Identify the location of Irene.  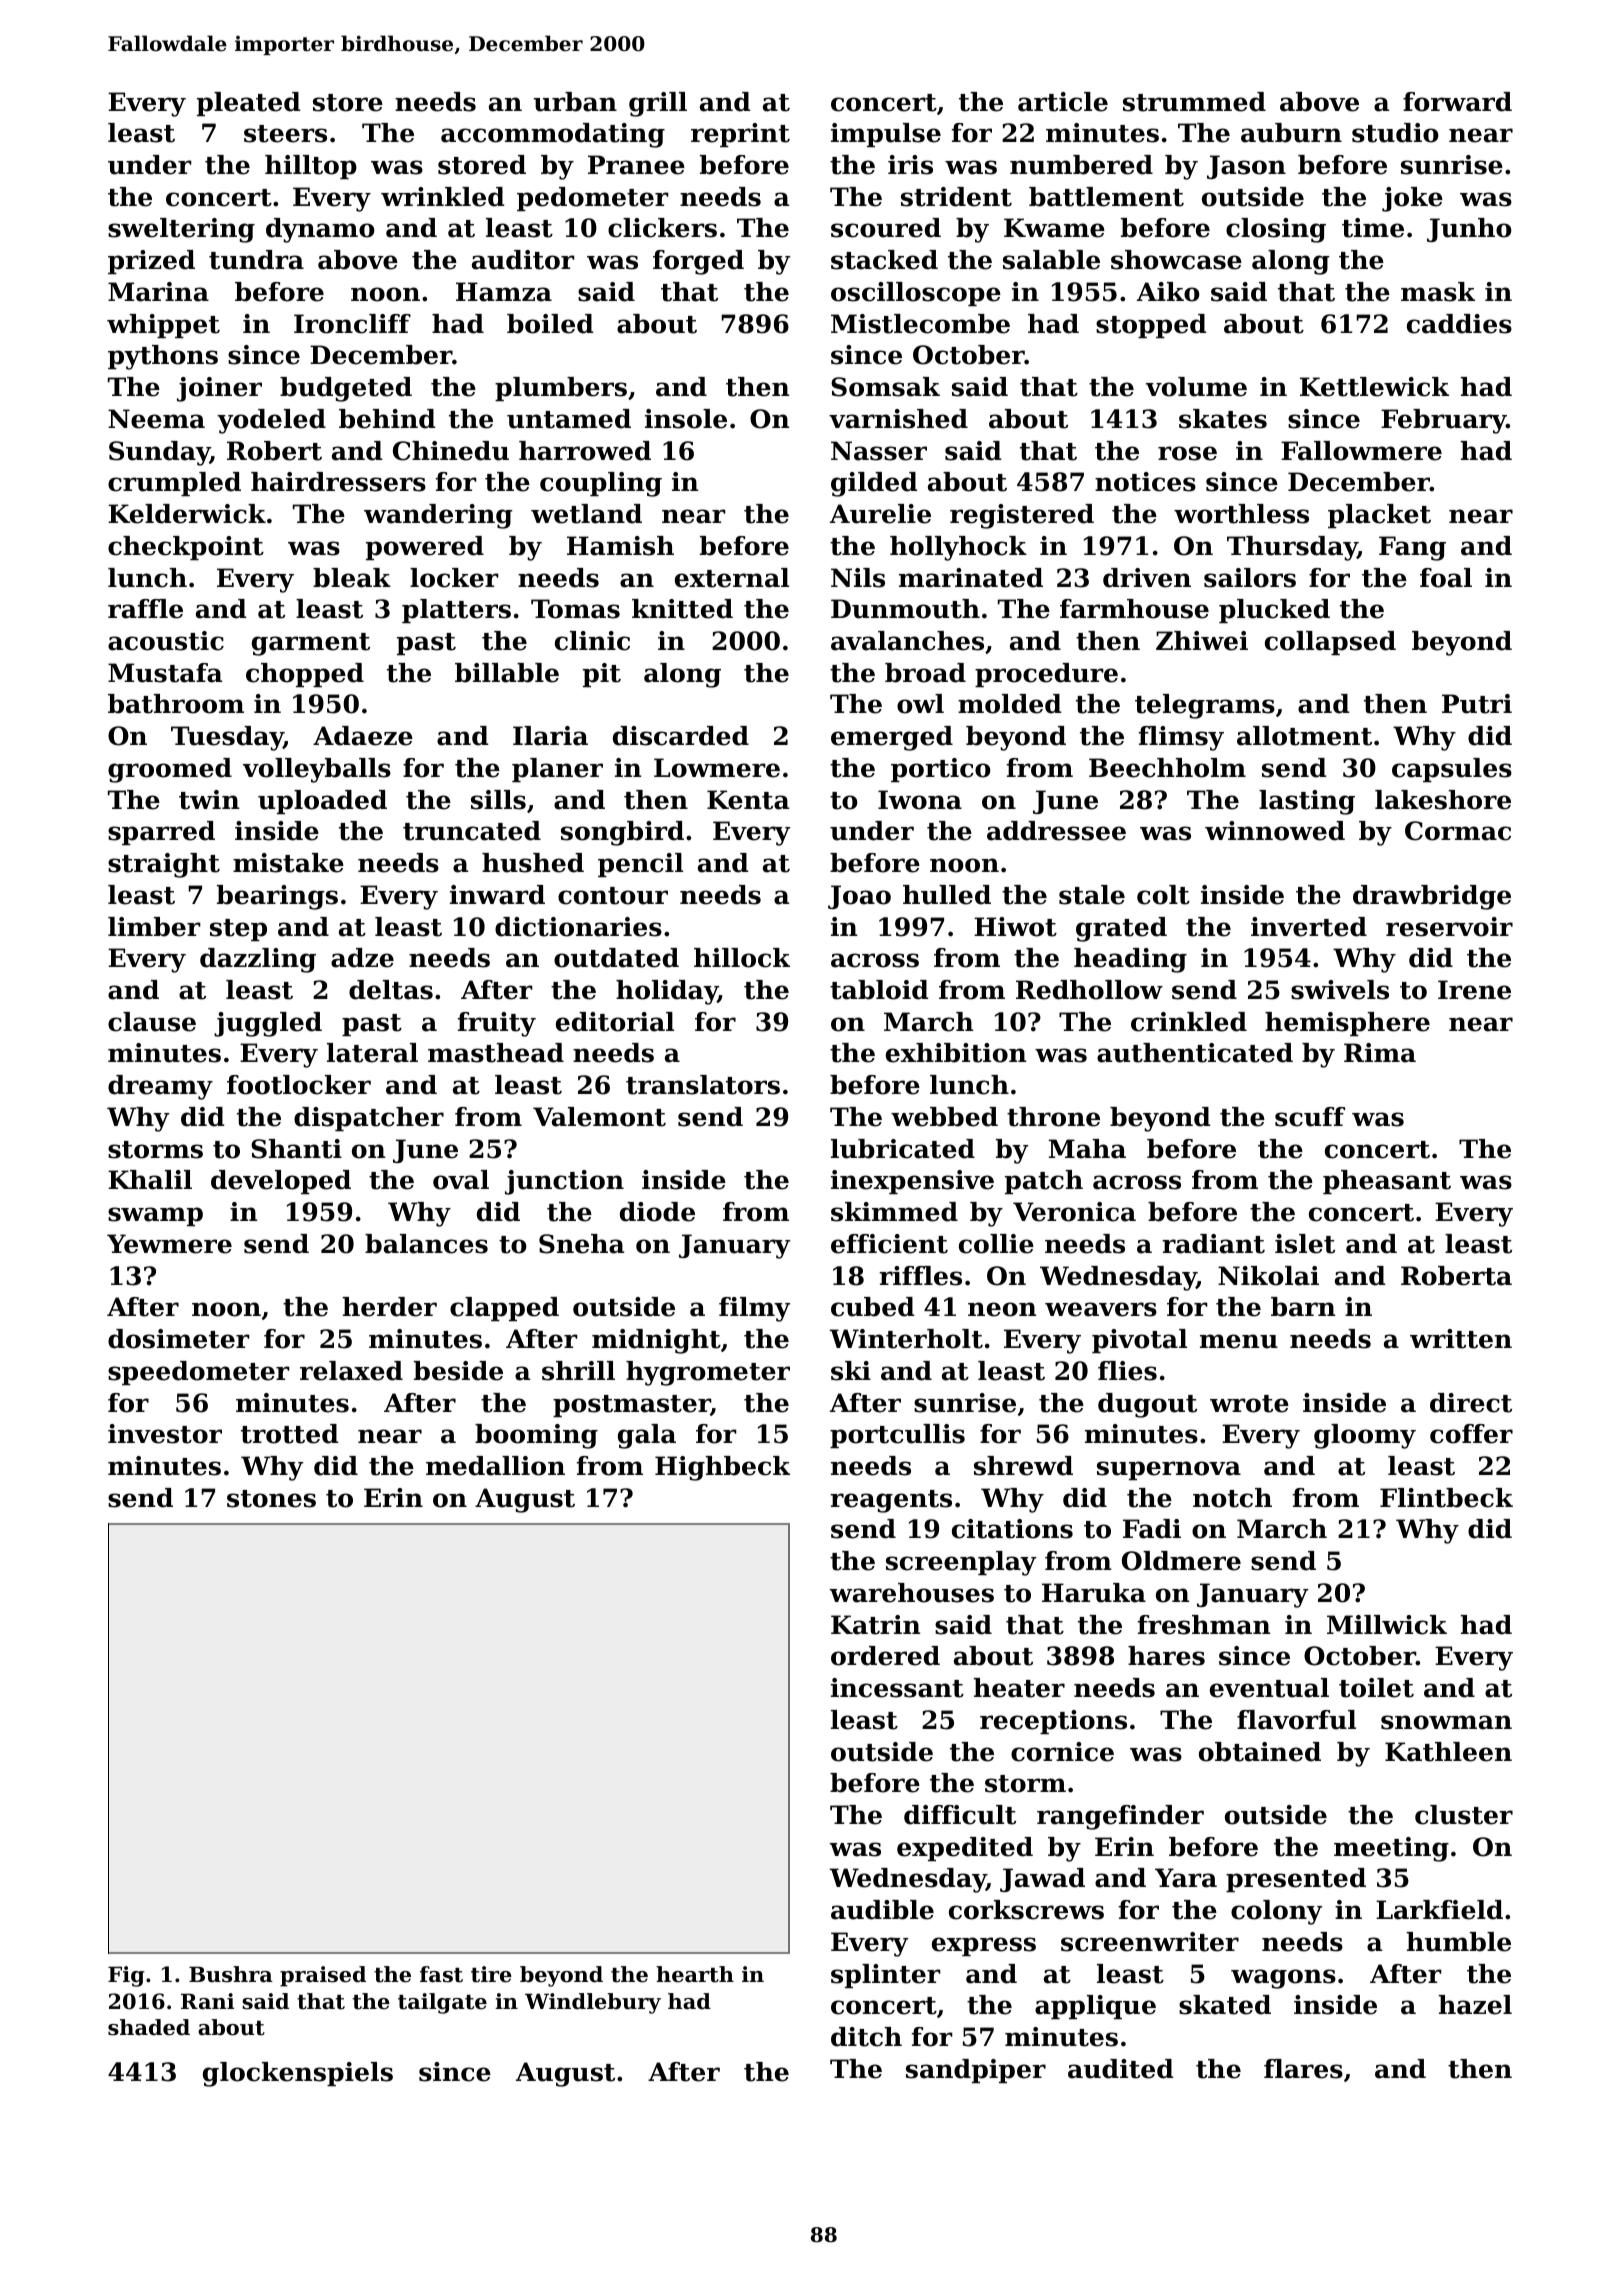
(1474, 990).
